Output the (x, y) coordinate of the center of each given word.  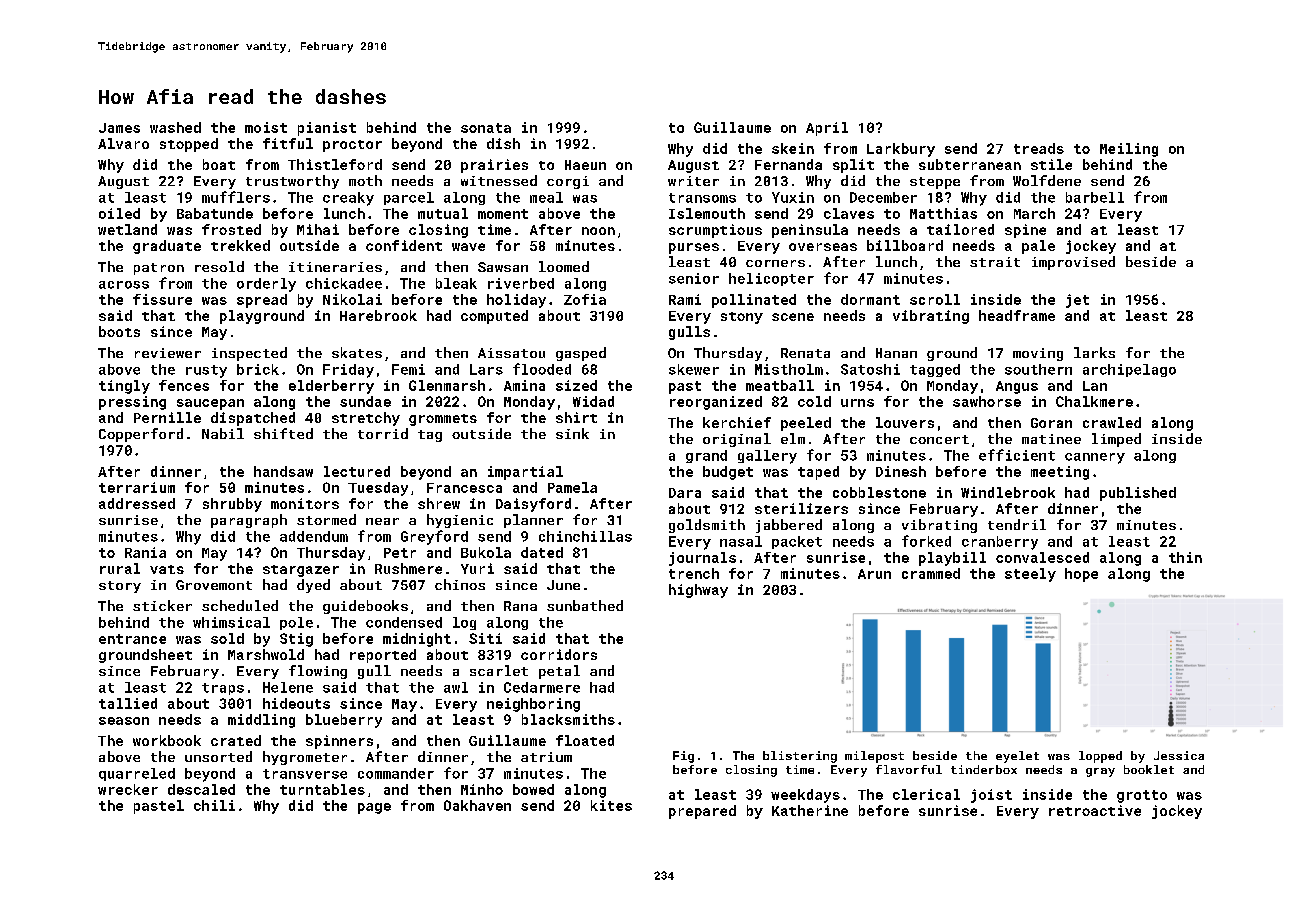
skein (793, 148)
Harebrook (378, 315)
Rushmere (408, 568)
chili (214, 805)
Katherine (810, 810)
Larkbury (901, 150)
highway (698, 591)
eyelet (1017, 757)
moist (266, 127)
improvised (1073, 263)
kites (611, 805)
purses (694, 248)
